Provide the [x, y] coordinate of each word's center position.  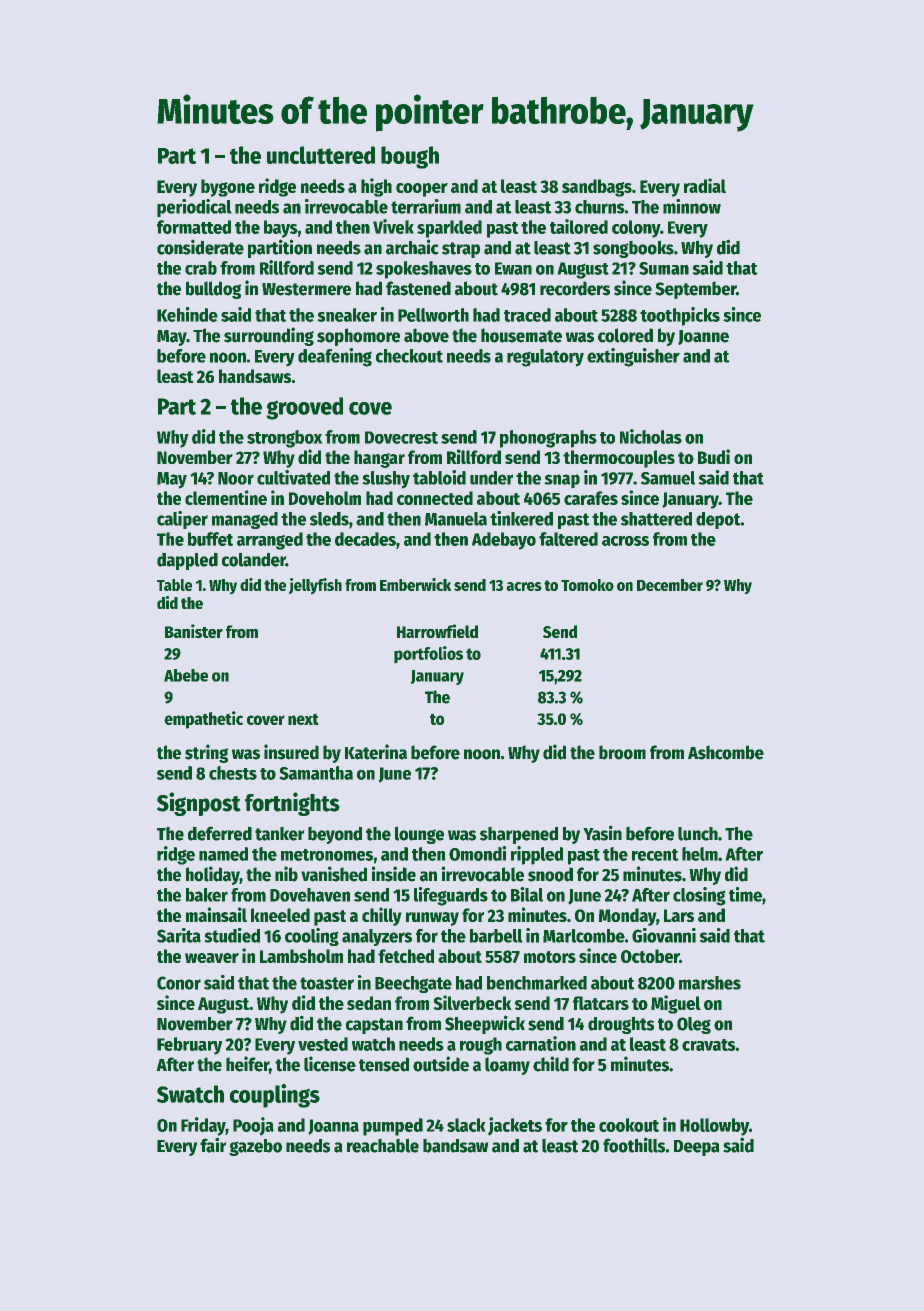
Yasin [602, 833]
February [190, 1046]
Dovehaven [310, 895]
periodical [194, 208]
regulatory [545, 358]
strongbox [285, 439]
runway [432, 919]
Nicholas [651, 436]
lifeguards [451, 896]
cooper [422, 190]
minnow [692, 206]
